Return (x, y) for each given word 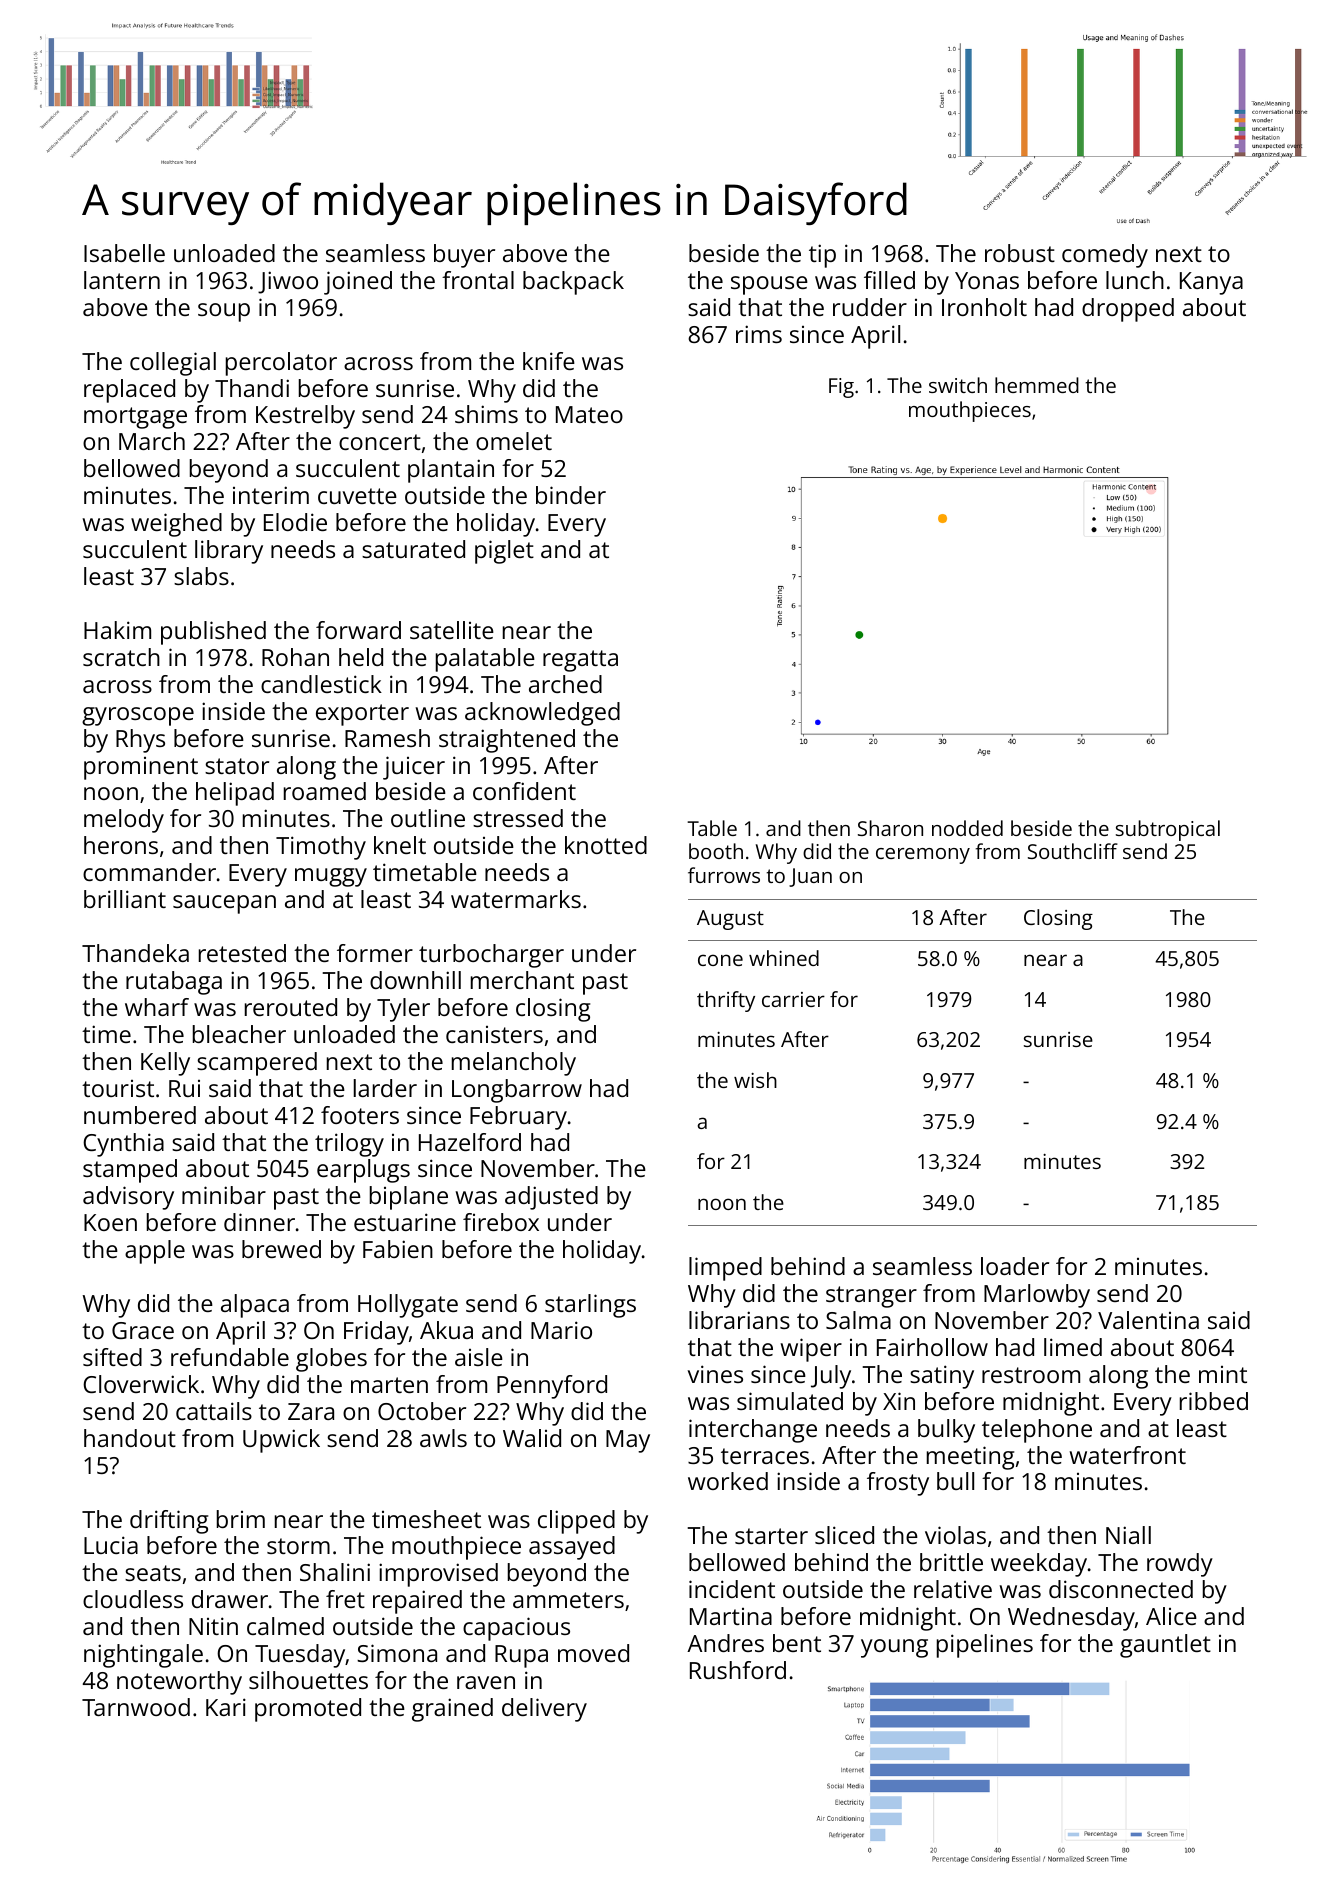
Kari (226, 1707)
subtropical (1168, 830)
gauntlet (1165, 1646)
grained (452, 1710)
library (229, 552)
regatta (580, 661)
